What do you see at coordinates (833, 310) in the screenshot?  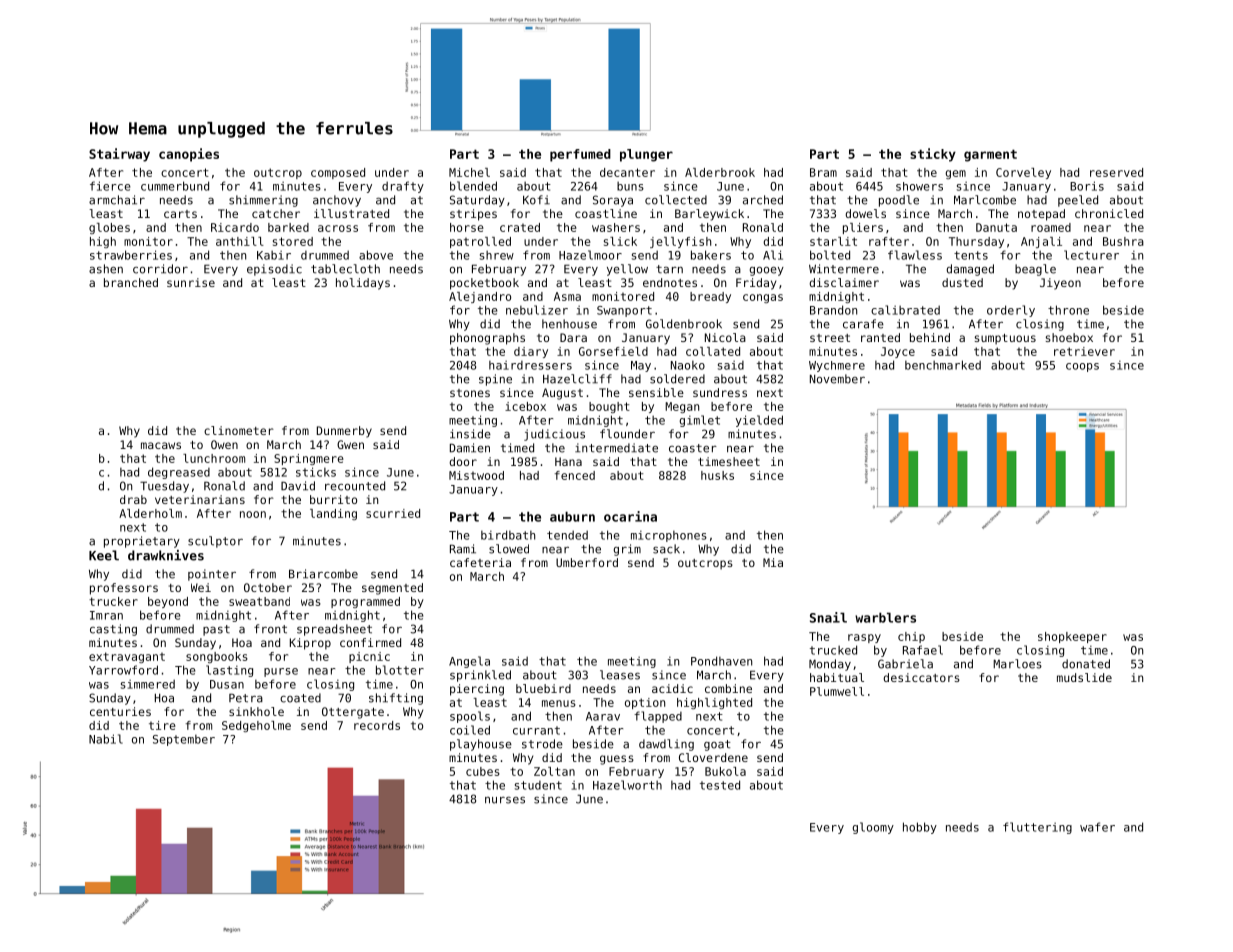 I see `Brandon` at bounding box center [833, 310].
